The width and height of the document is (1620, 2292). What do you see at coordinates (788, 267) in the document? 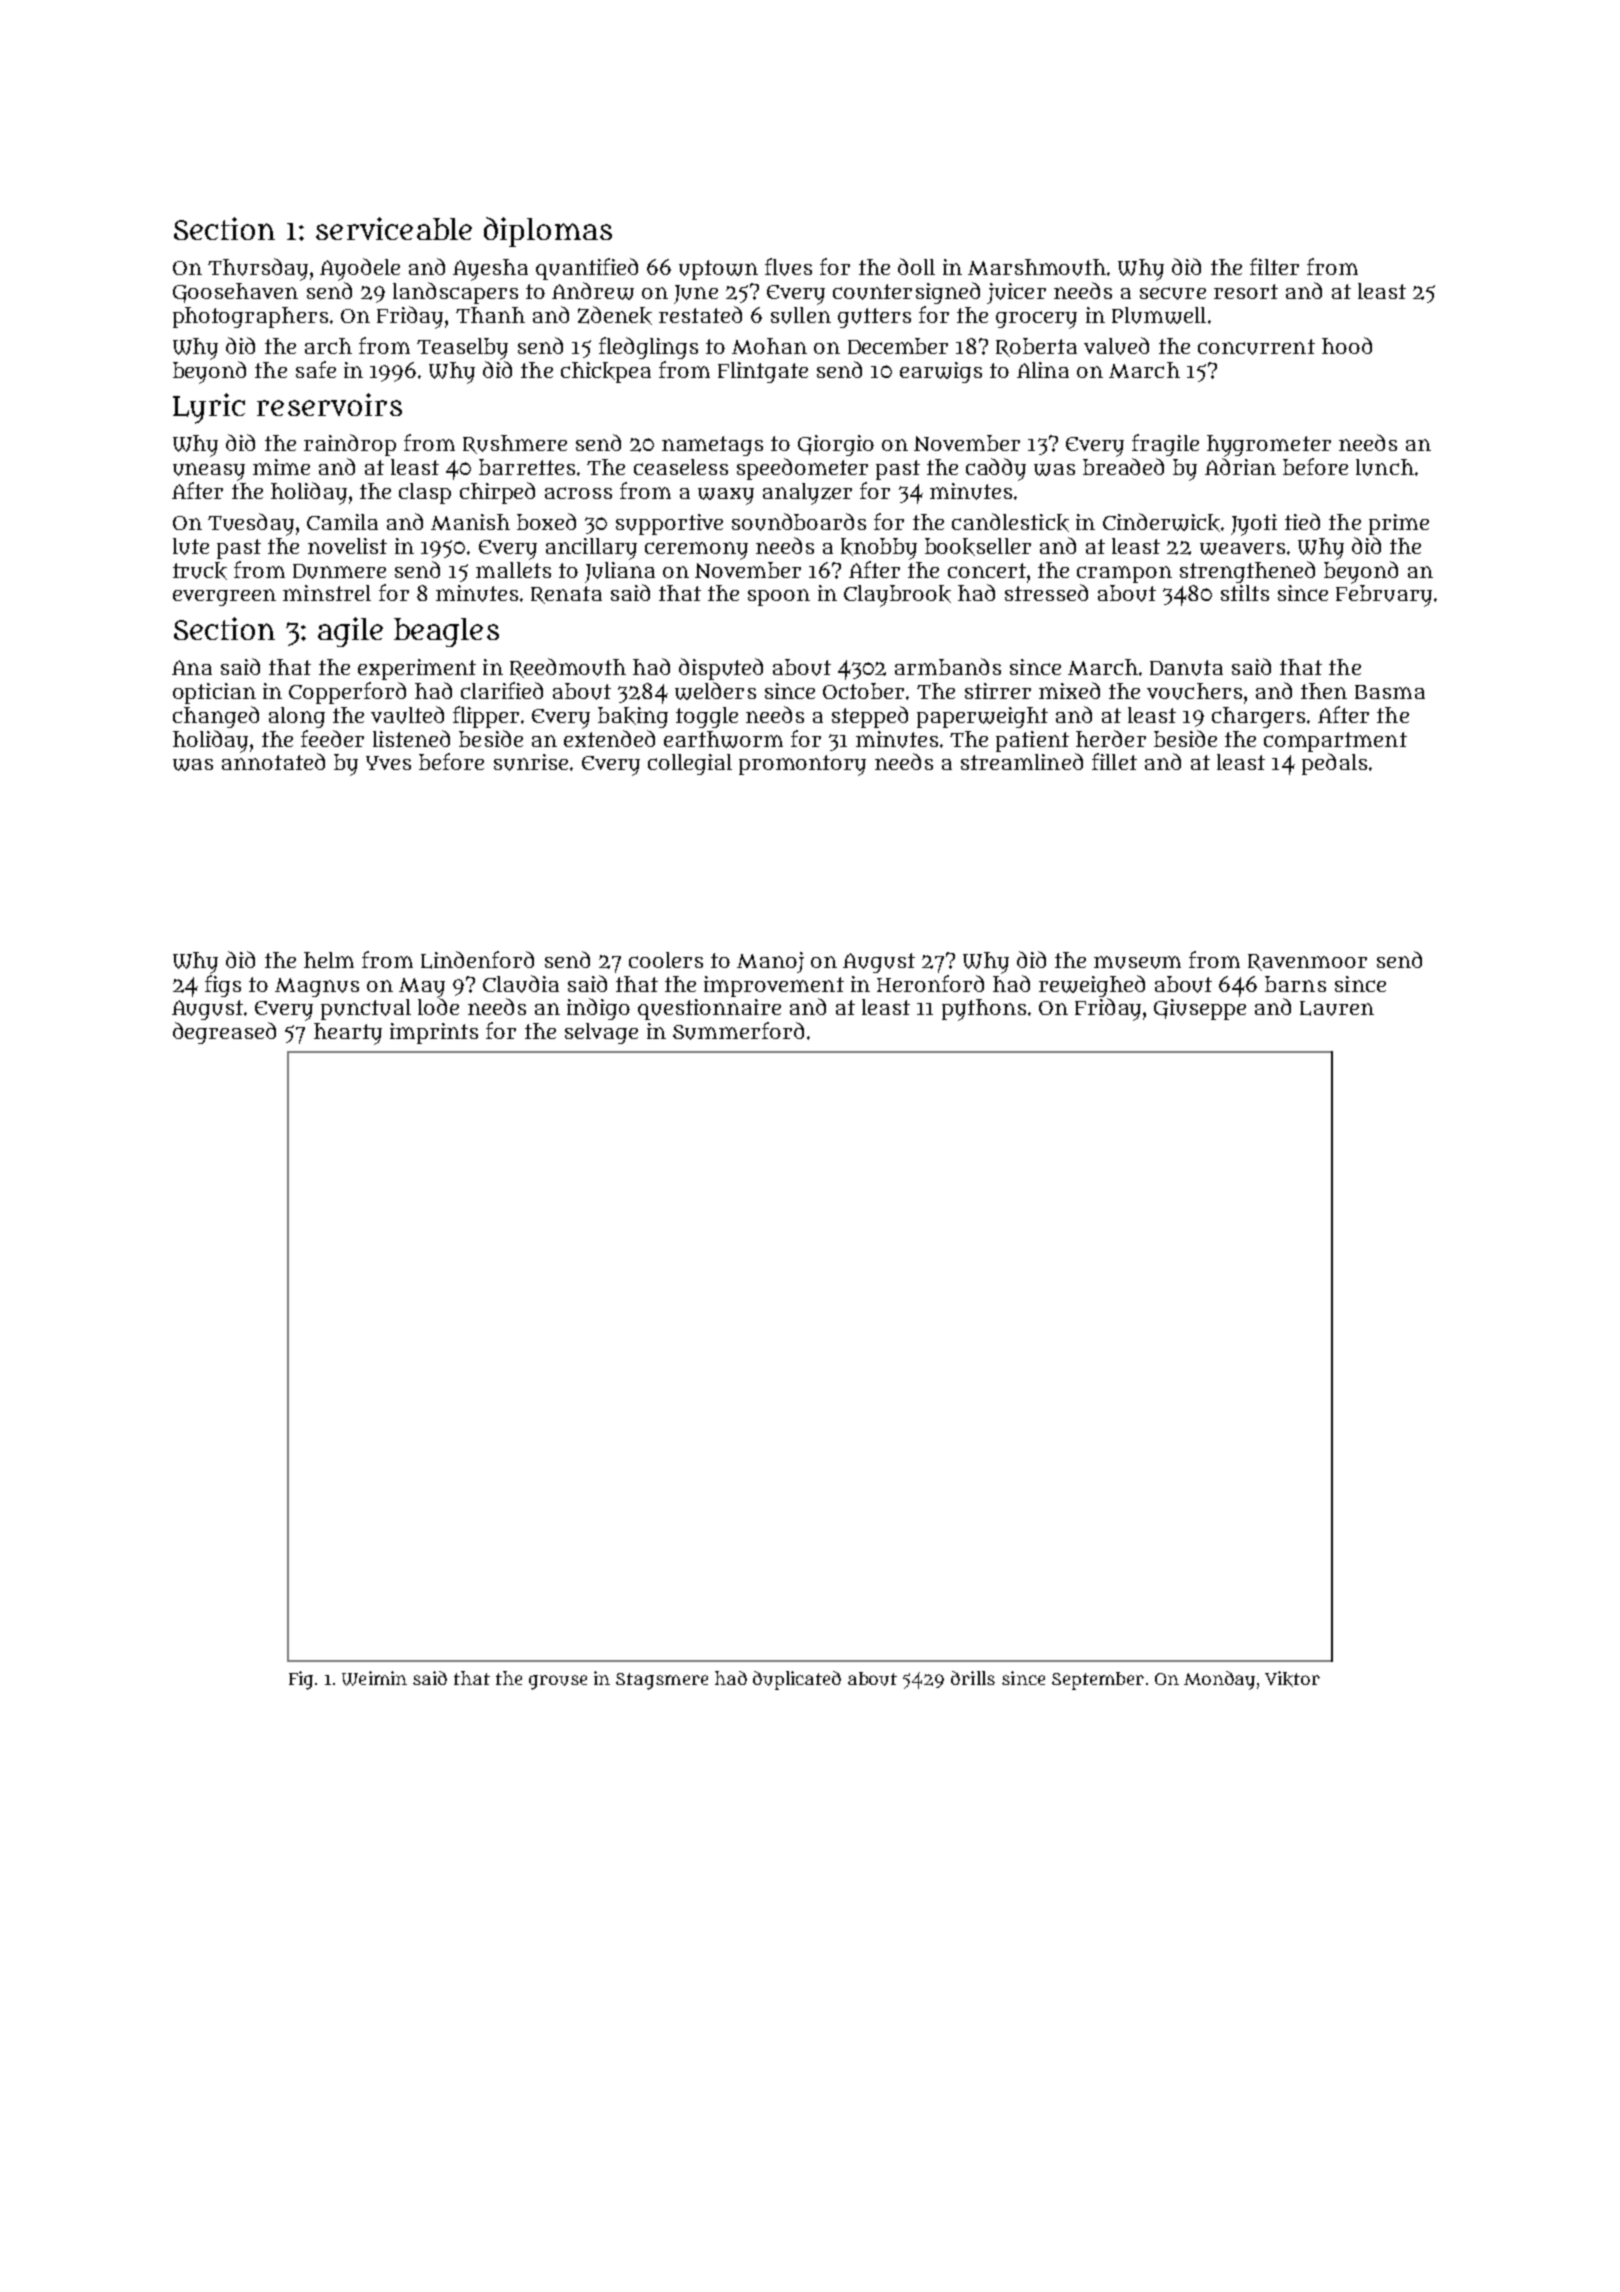
I see `flues` at bounding box center [788, 267].
